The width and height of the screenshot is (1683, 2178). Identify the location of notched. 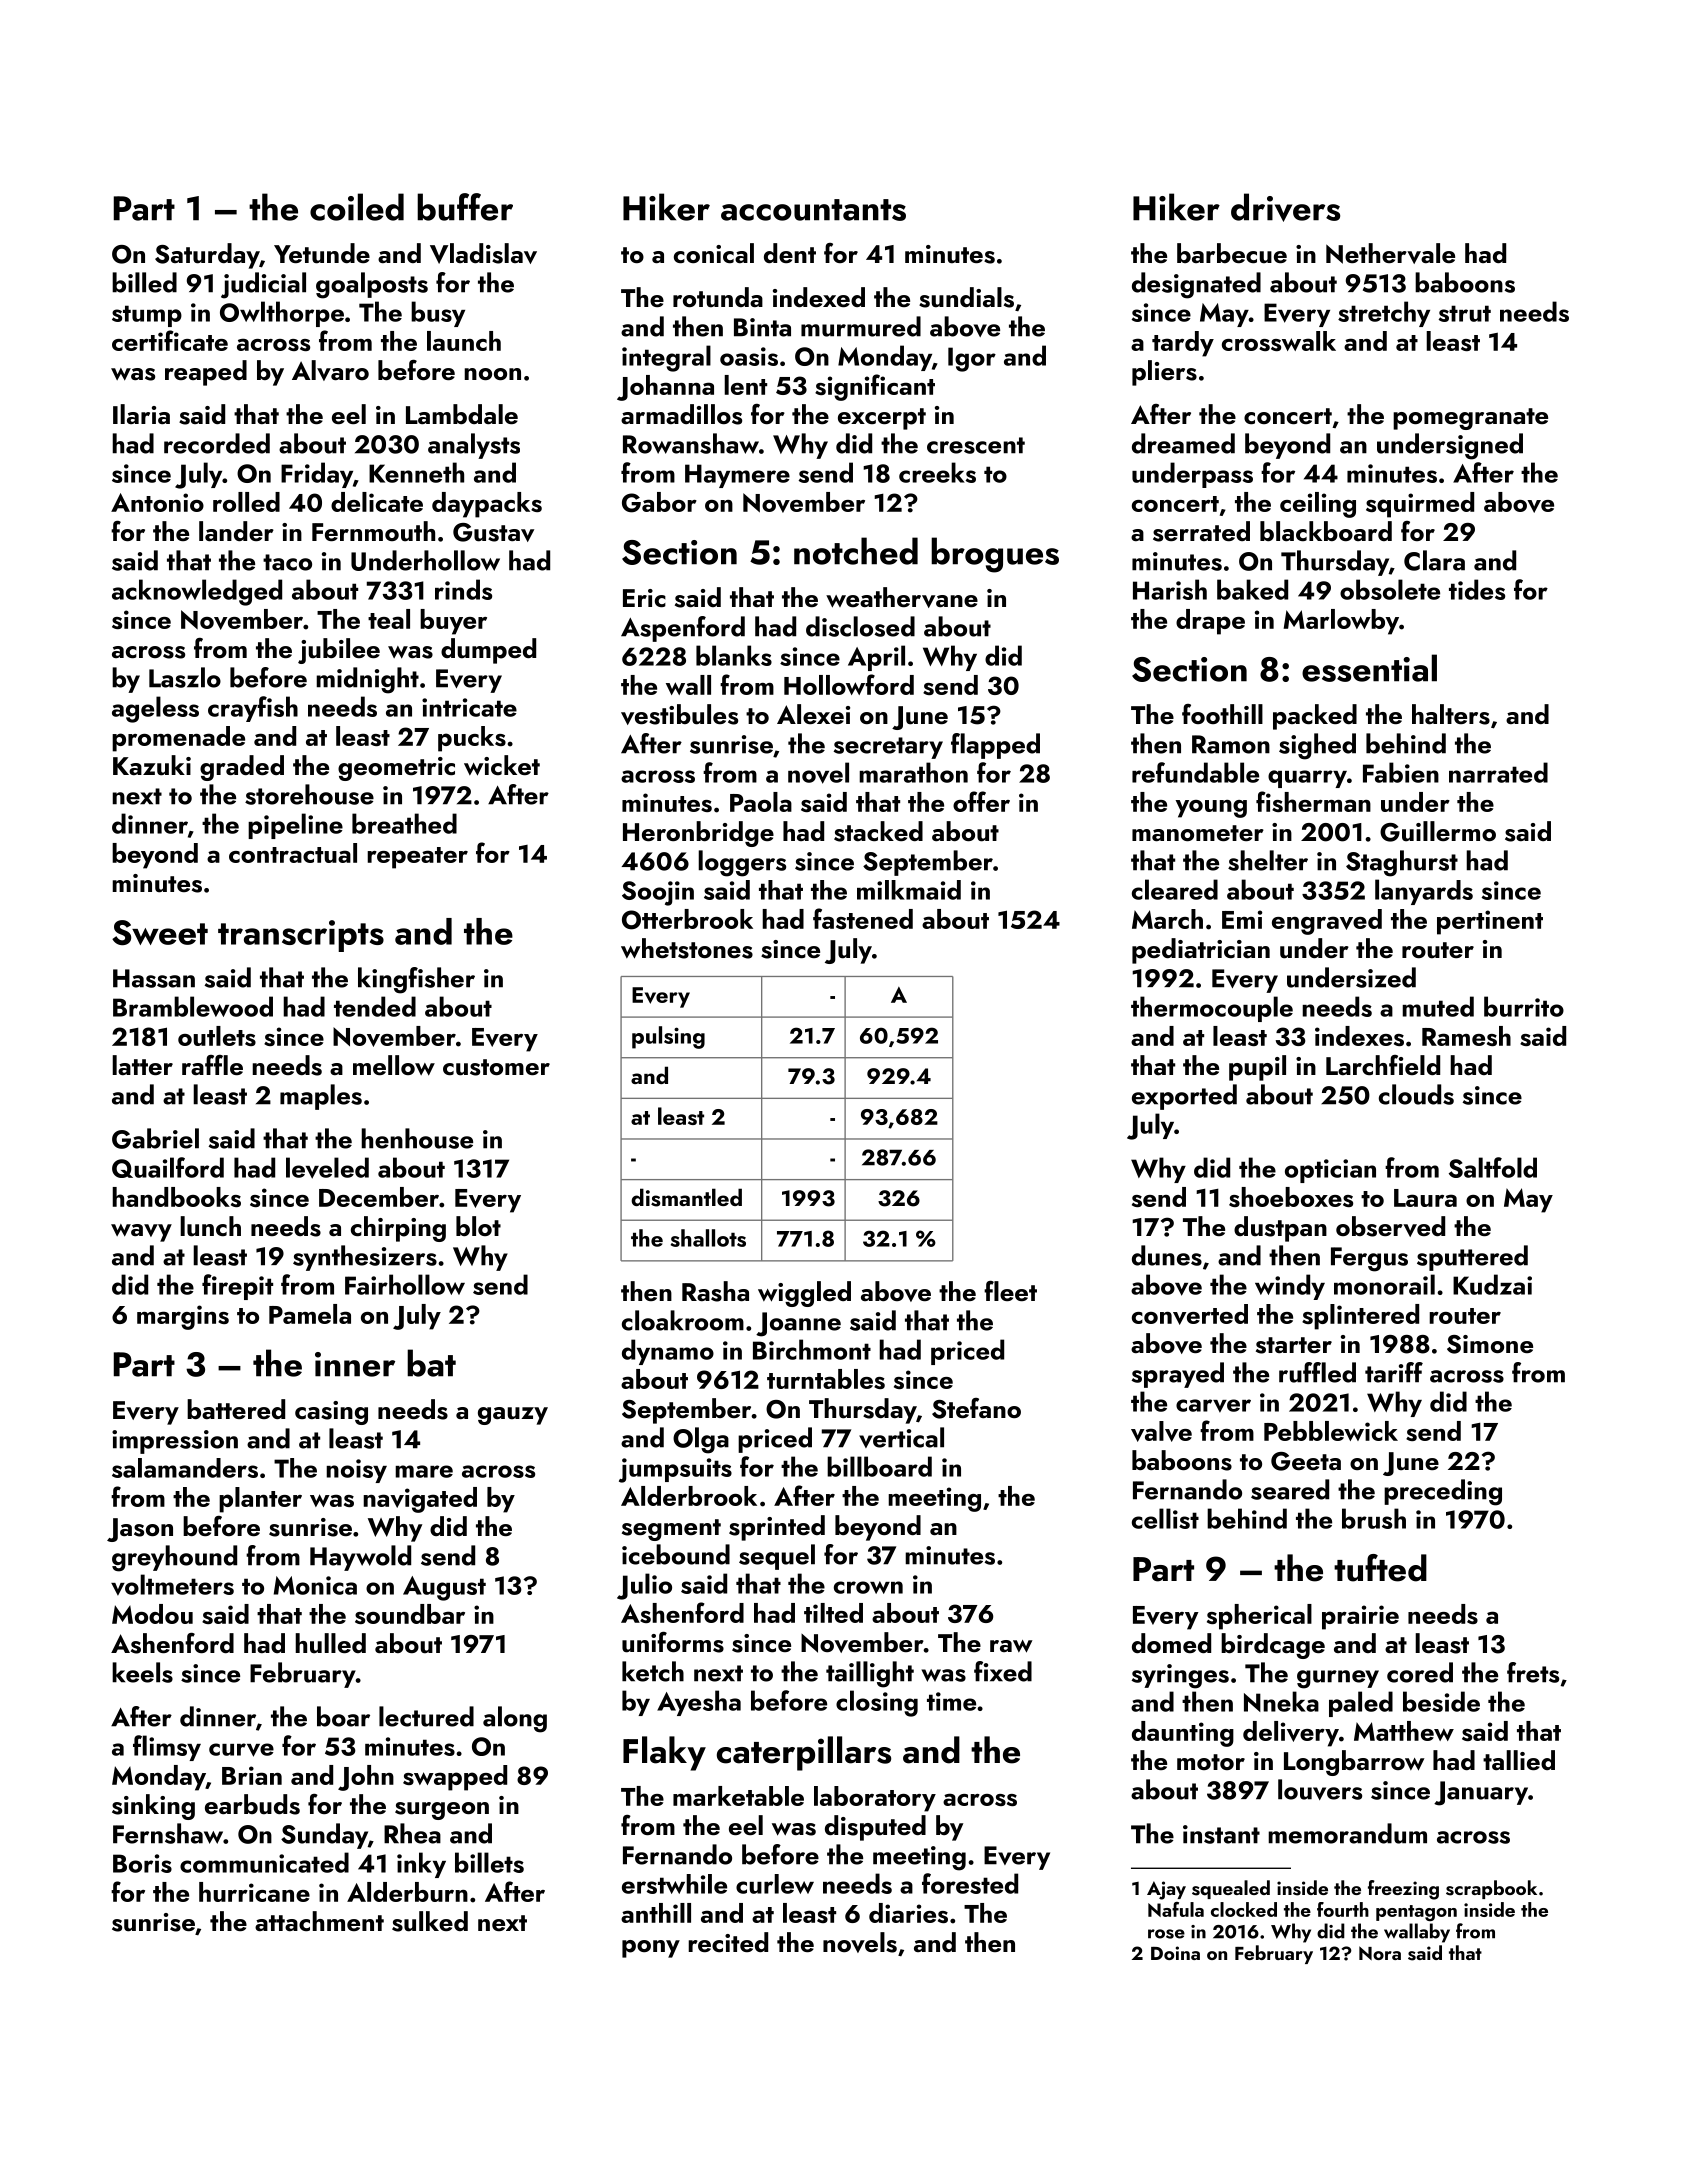
(856, 551).
